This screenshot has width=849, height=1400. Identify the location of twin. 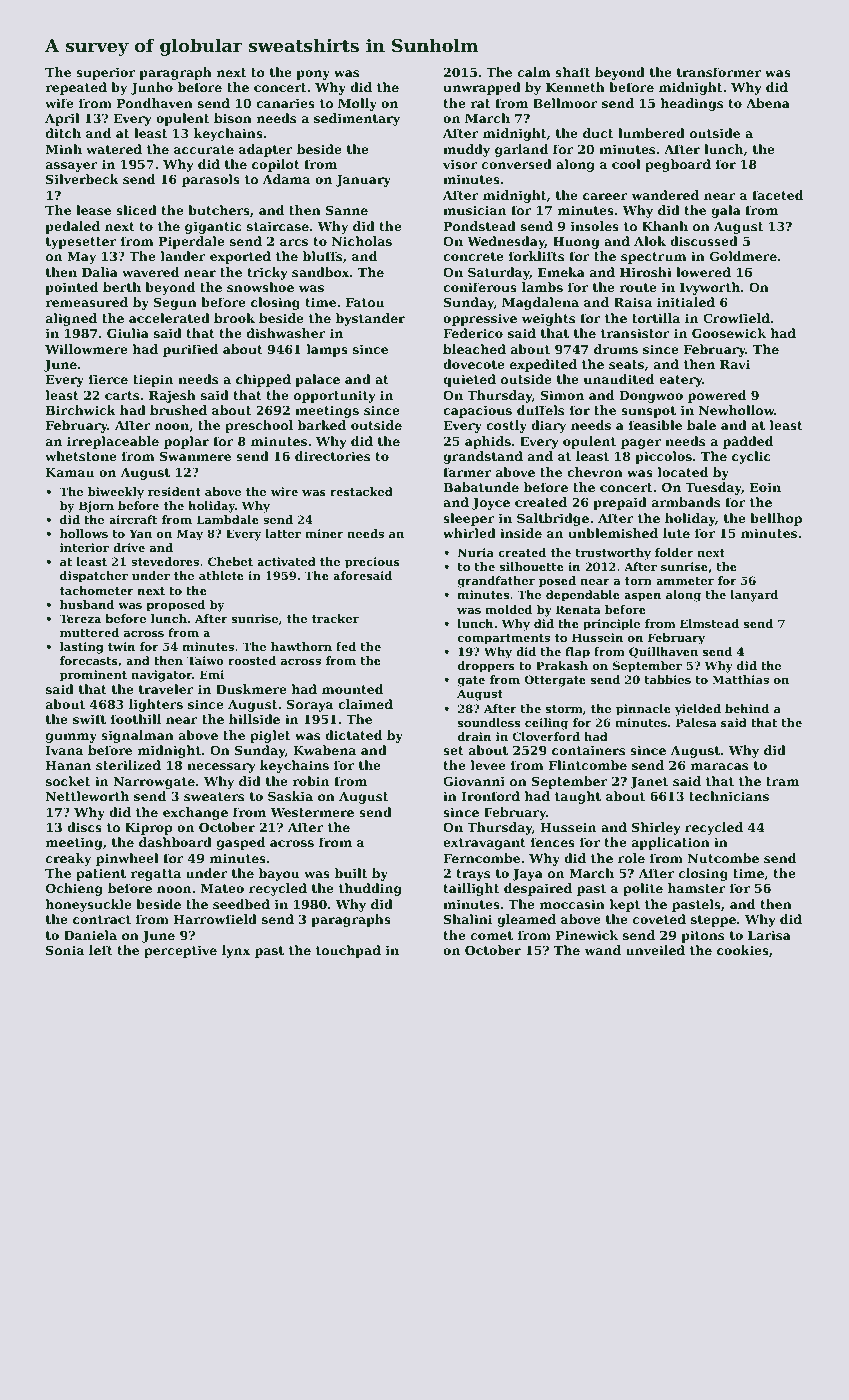
(121, 646).
